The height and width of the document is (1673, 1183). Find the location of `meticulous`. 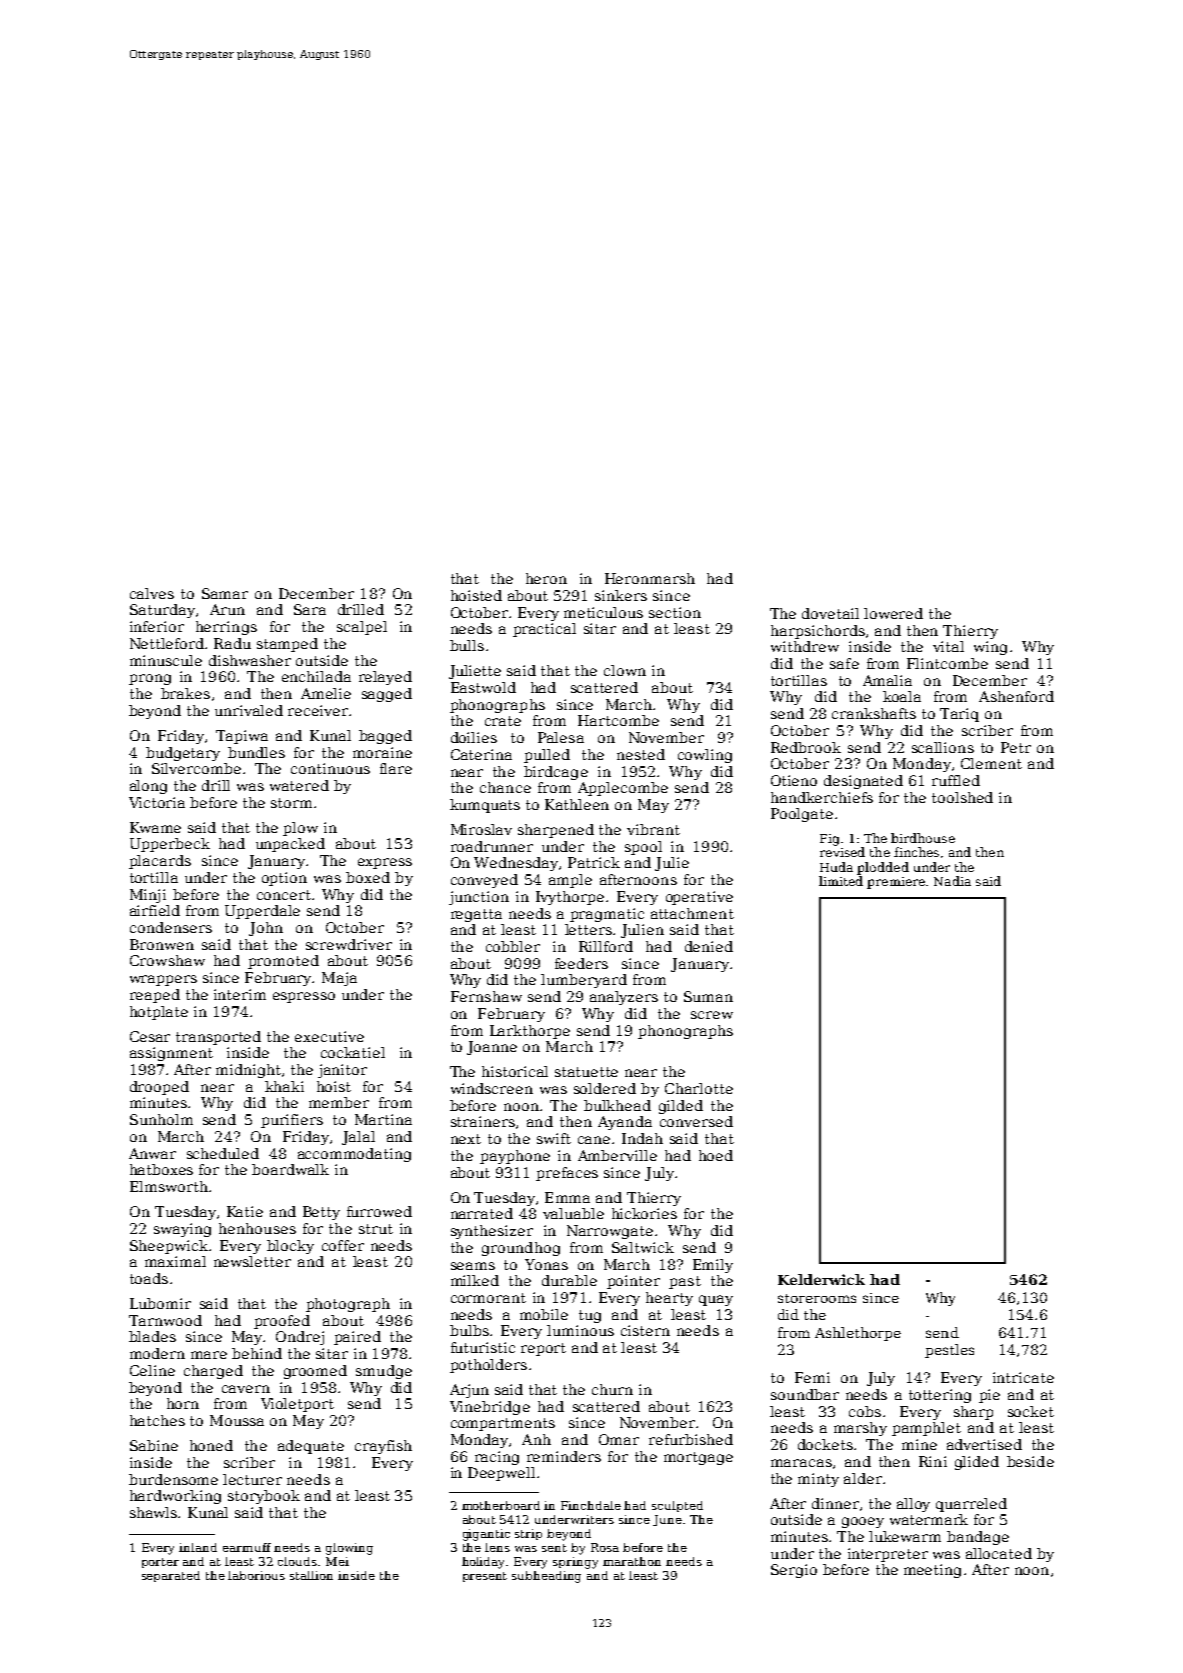

meticulous is located at coordinates (603, 612).
